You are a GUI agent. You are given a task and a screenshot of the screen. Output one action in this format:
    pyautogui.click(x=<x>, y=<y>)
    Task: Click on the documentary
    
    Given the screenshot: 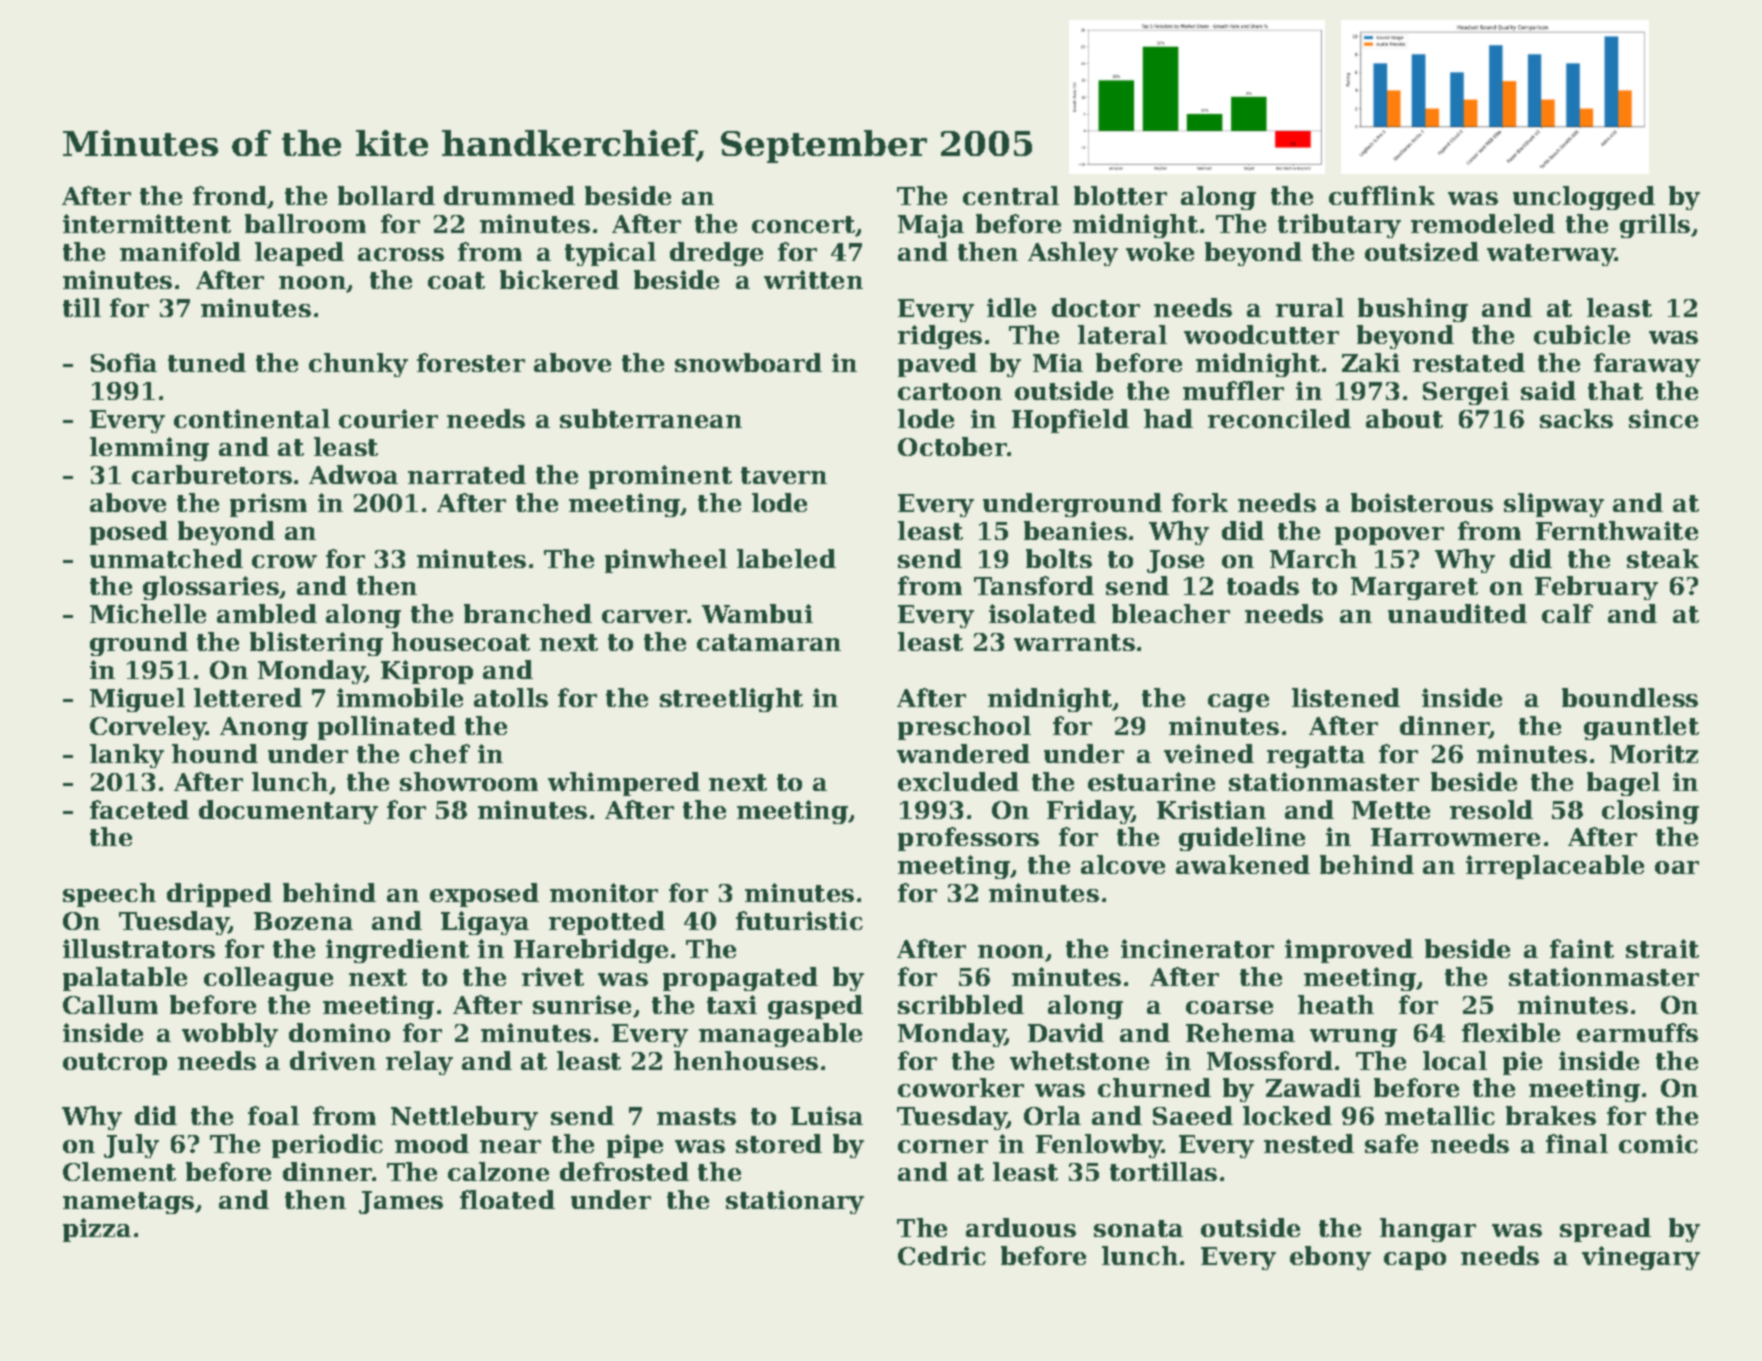 What is the action you would take?
    pyautogui.click(x=288, y=812)
